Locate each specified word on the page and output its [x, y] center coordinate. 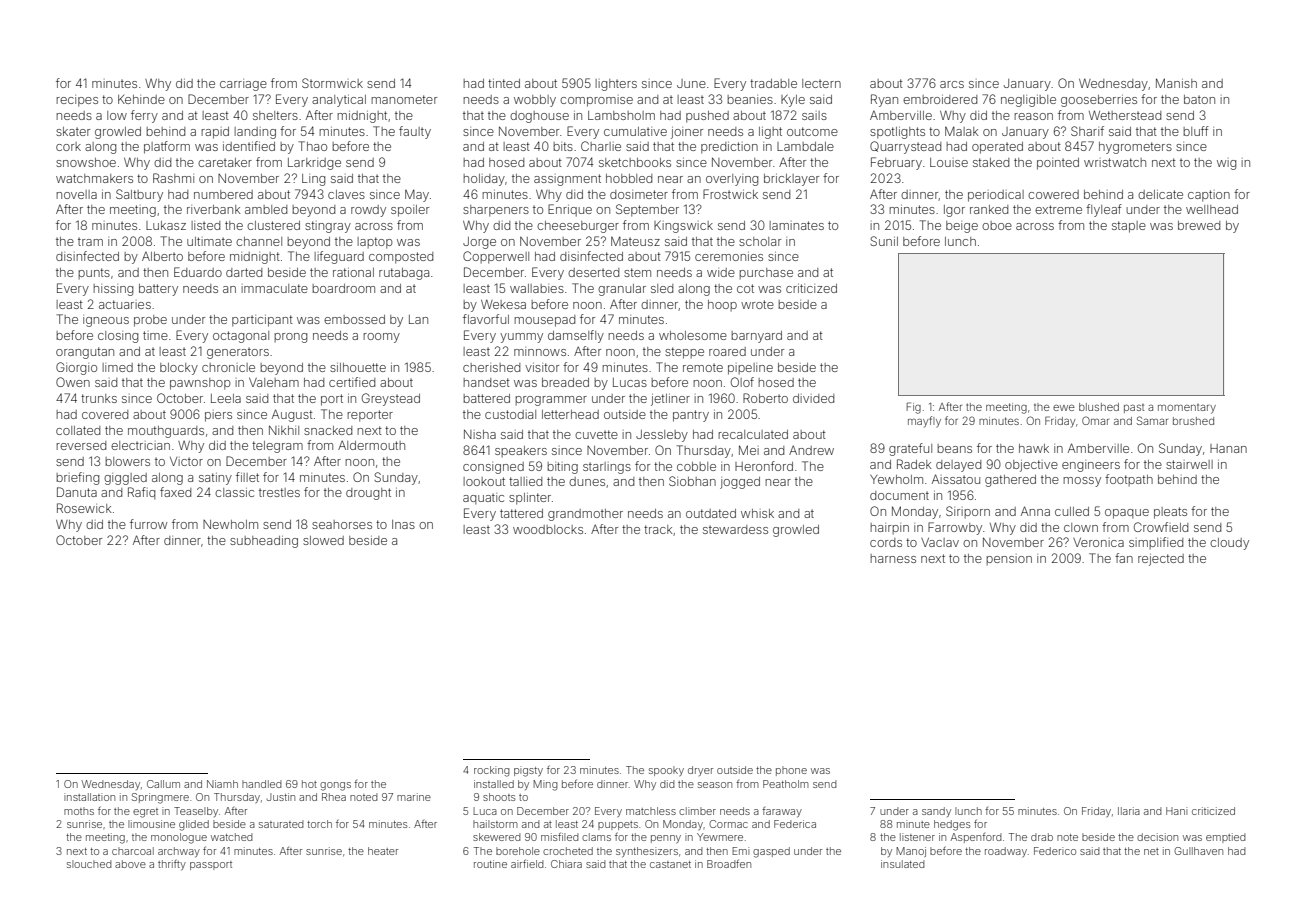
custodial [510, 414]
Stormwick [332, 83]
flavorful [486, 319]
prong [290, 338]
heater [383, 851]
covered [105, 414]
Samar [1152, 420]
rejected [1161, 560]
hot [309, 784]
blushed [1099, 407]
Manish [1176, 83]
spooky [666, 771]
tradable [773, 83]
